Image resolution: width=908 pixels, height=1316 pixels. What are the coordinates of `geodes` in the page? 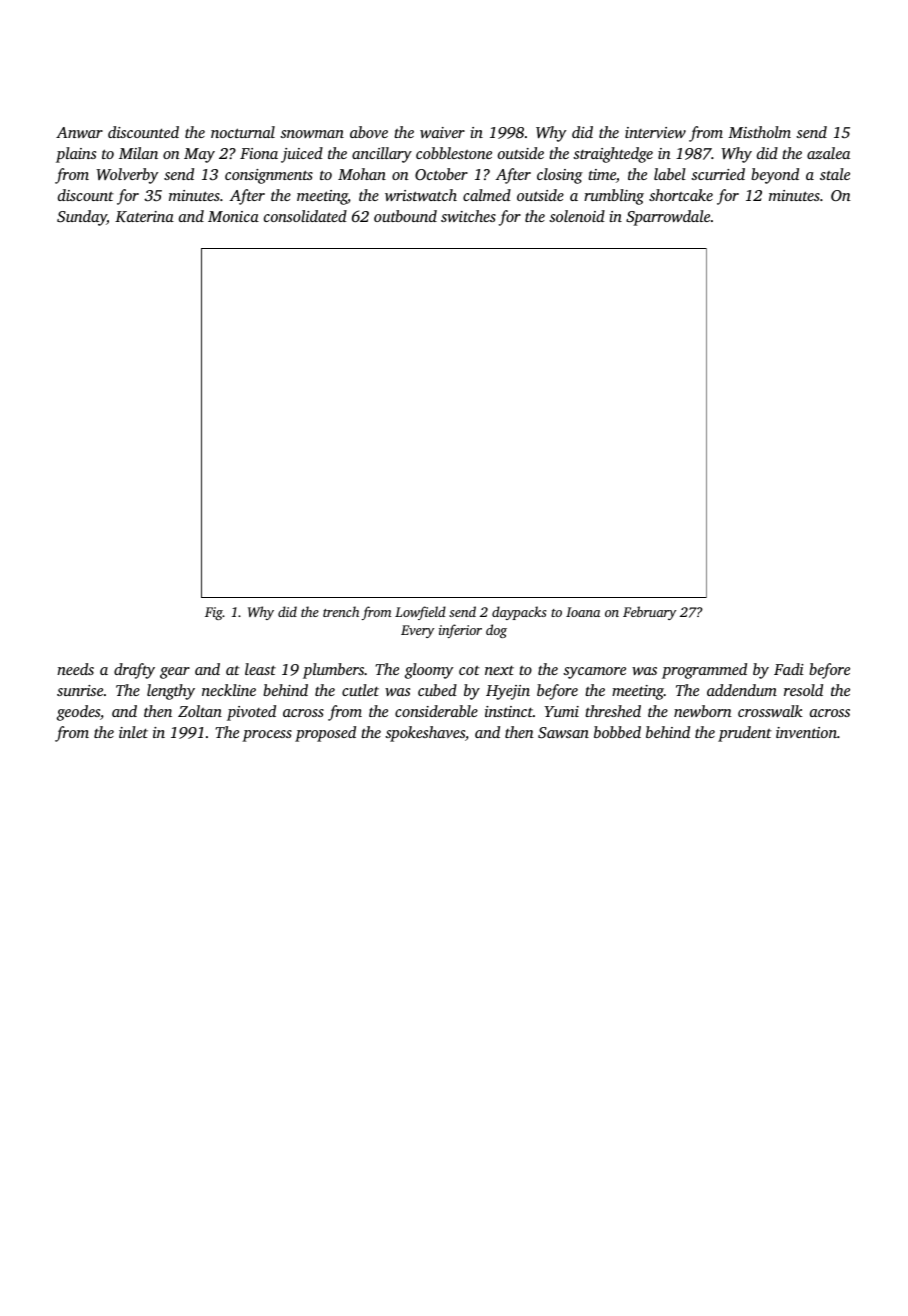 It's located at (78, 713).
